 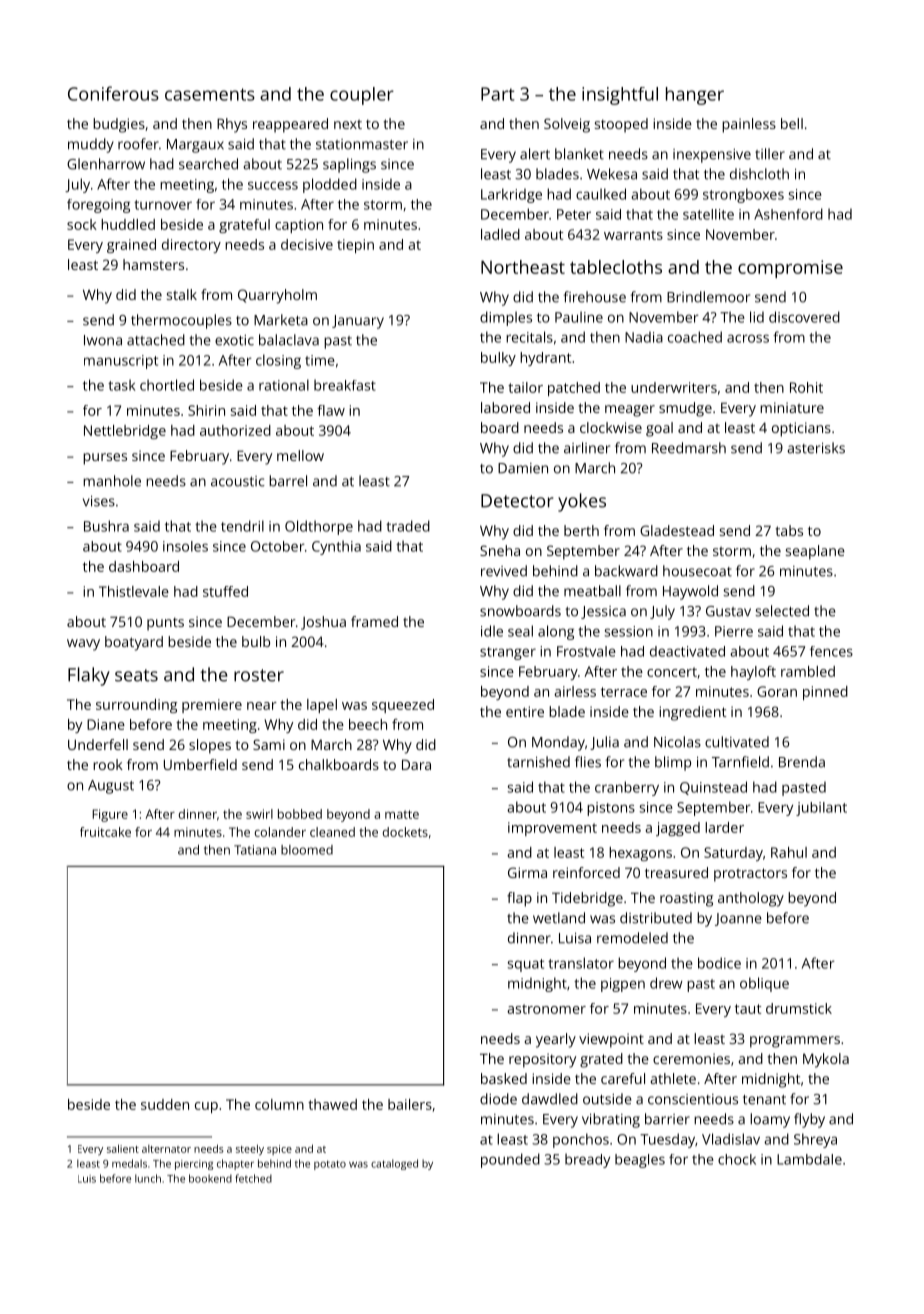 What do you see at coordinates (676, 872) in the document?
I see `treasured` at bounding box center [676, 872].
